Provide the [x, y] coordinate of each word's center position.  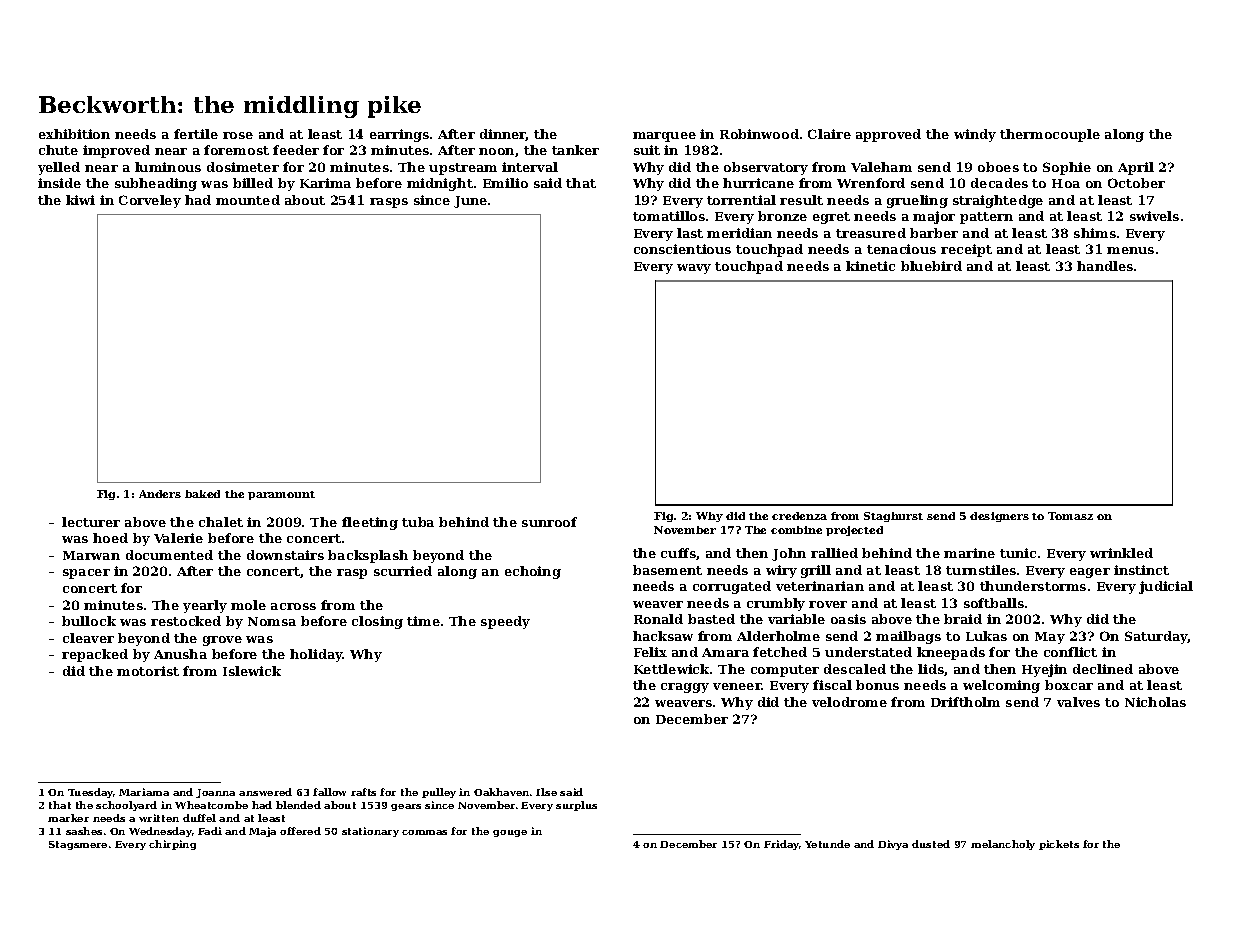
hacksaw [663, 636]
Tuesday [90, 793]
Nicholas [1155, 702]
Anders [160, 494]
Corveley [150, 201]
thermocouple [1050, 135]
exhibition [74, 134]
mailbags [908, 637]
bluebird [931, 266]
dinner [503, 135]
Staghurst [893, 517]
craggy [685, 688]
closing [377, 622]
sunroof [549, 522]
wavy [694, 269]
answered [265, 792]
